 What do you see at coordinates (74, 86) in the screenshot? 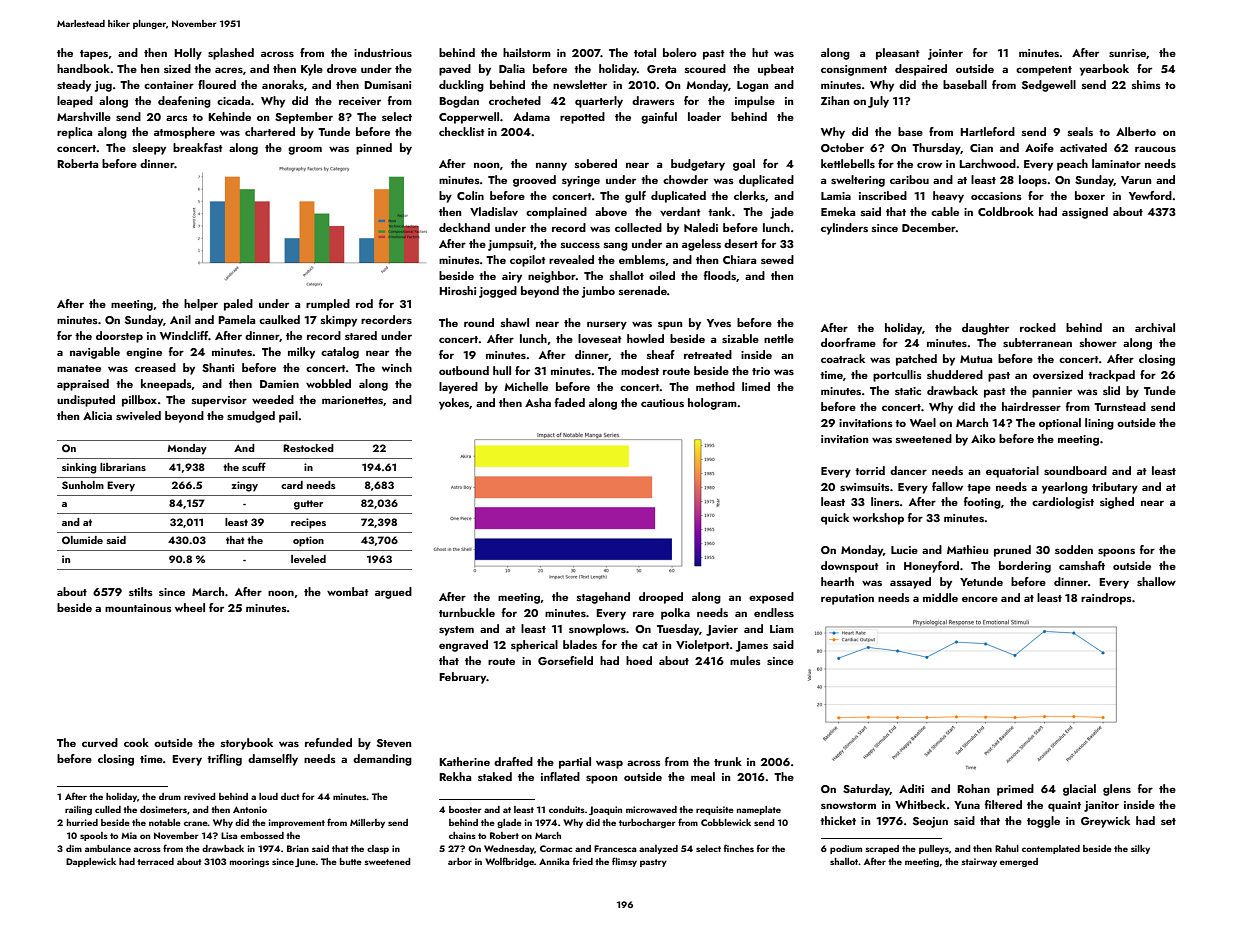
I see `steady` at bounding box center [74, 86].
